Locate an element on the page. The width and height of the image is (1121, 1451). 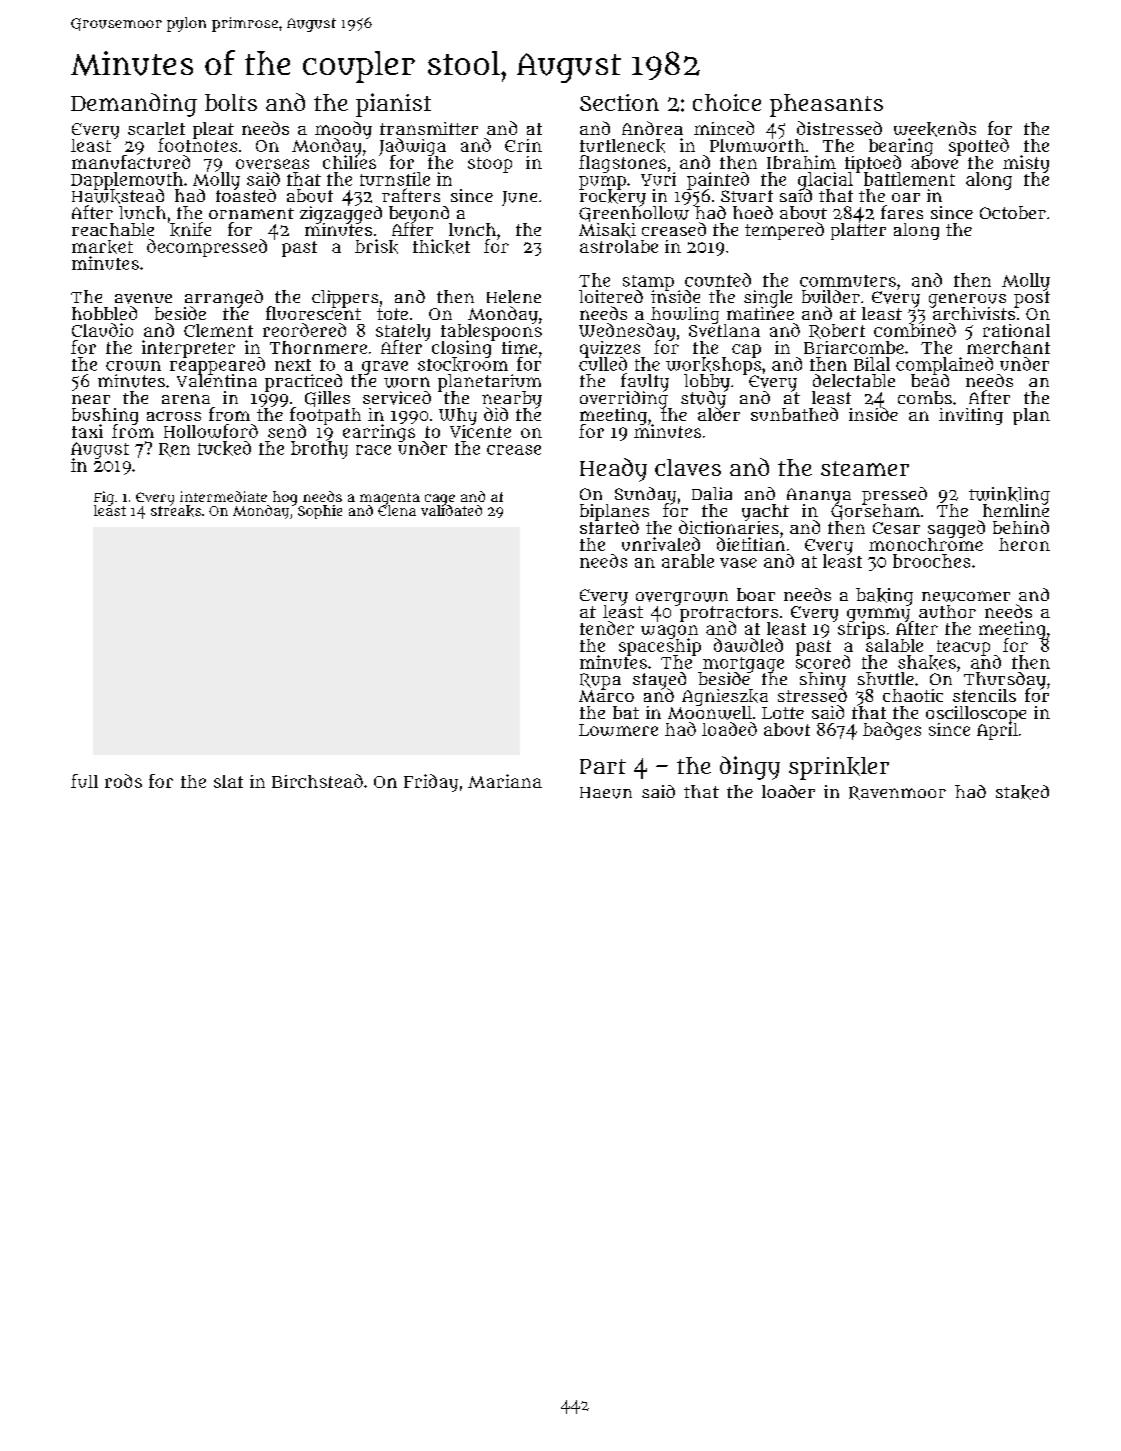
Mariana is located at coordinates (505, 781).
